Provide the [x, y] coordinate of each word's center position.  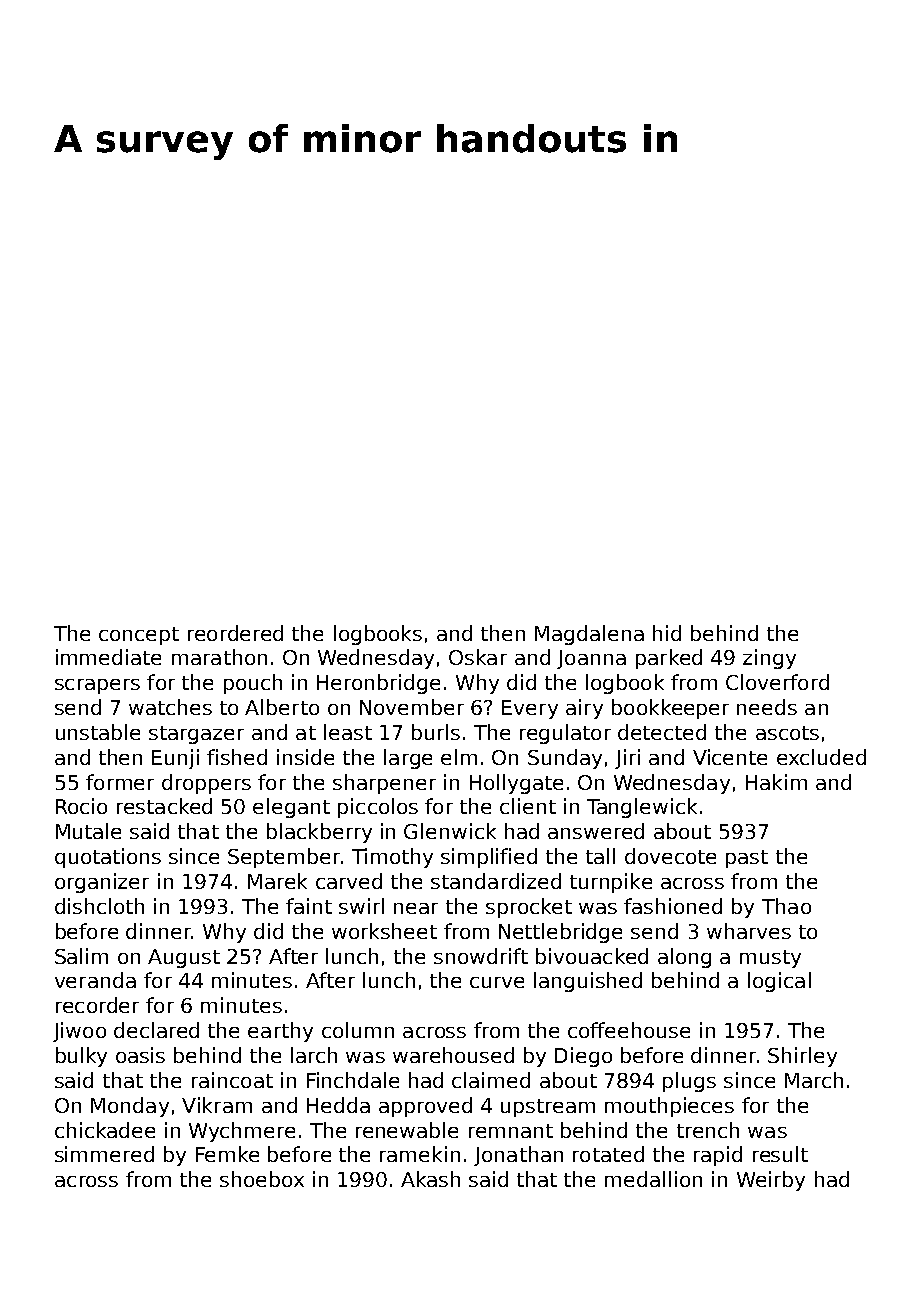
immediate [108, 657]
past [747, 859]
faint [309, 906]
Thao [786, 906]
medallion [653, 1179]
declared [156, 1030]
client [528, 806]
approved [425, 1107]
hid [667, 633]
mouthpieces [669, 1107]
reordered [235, 633]
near [416, 908]
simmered [104, 1154]
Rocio [81, 806]
